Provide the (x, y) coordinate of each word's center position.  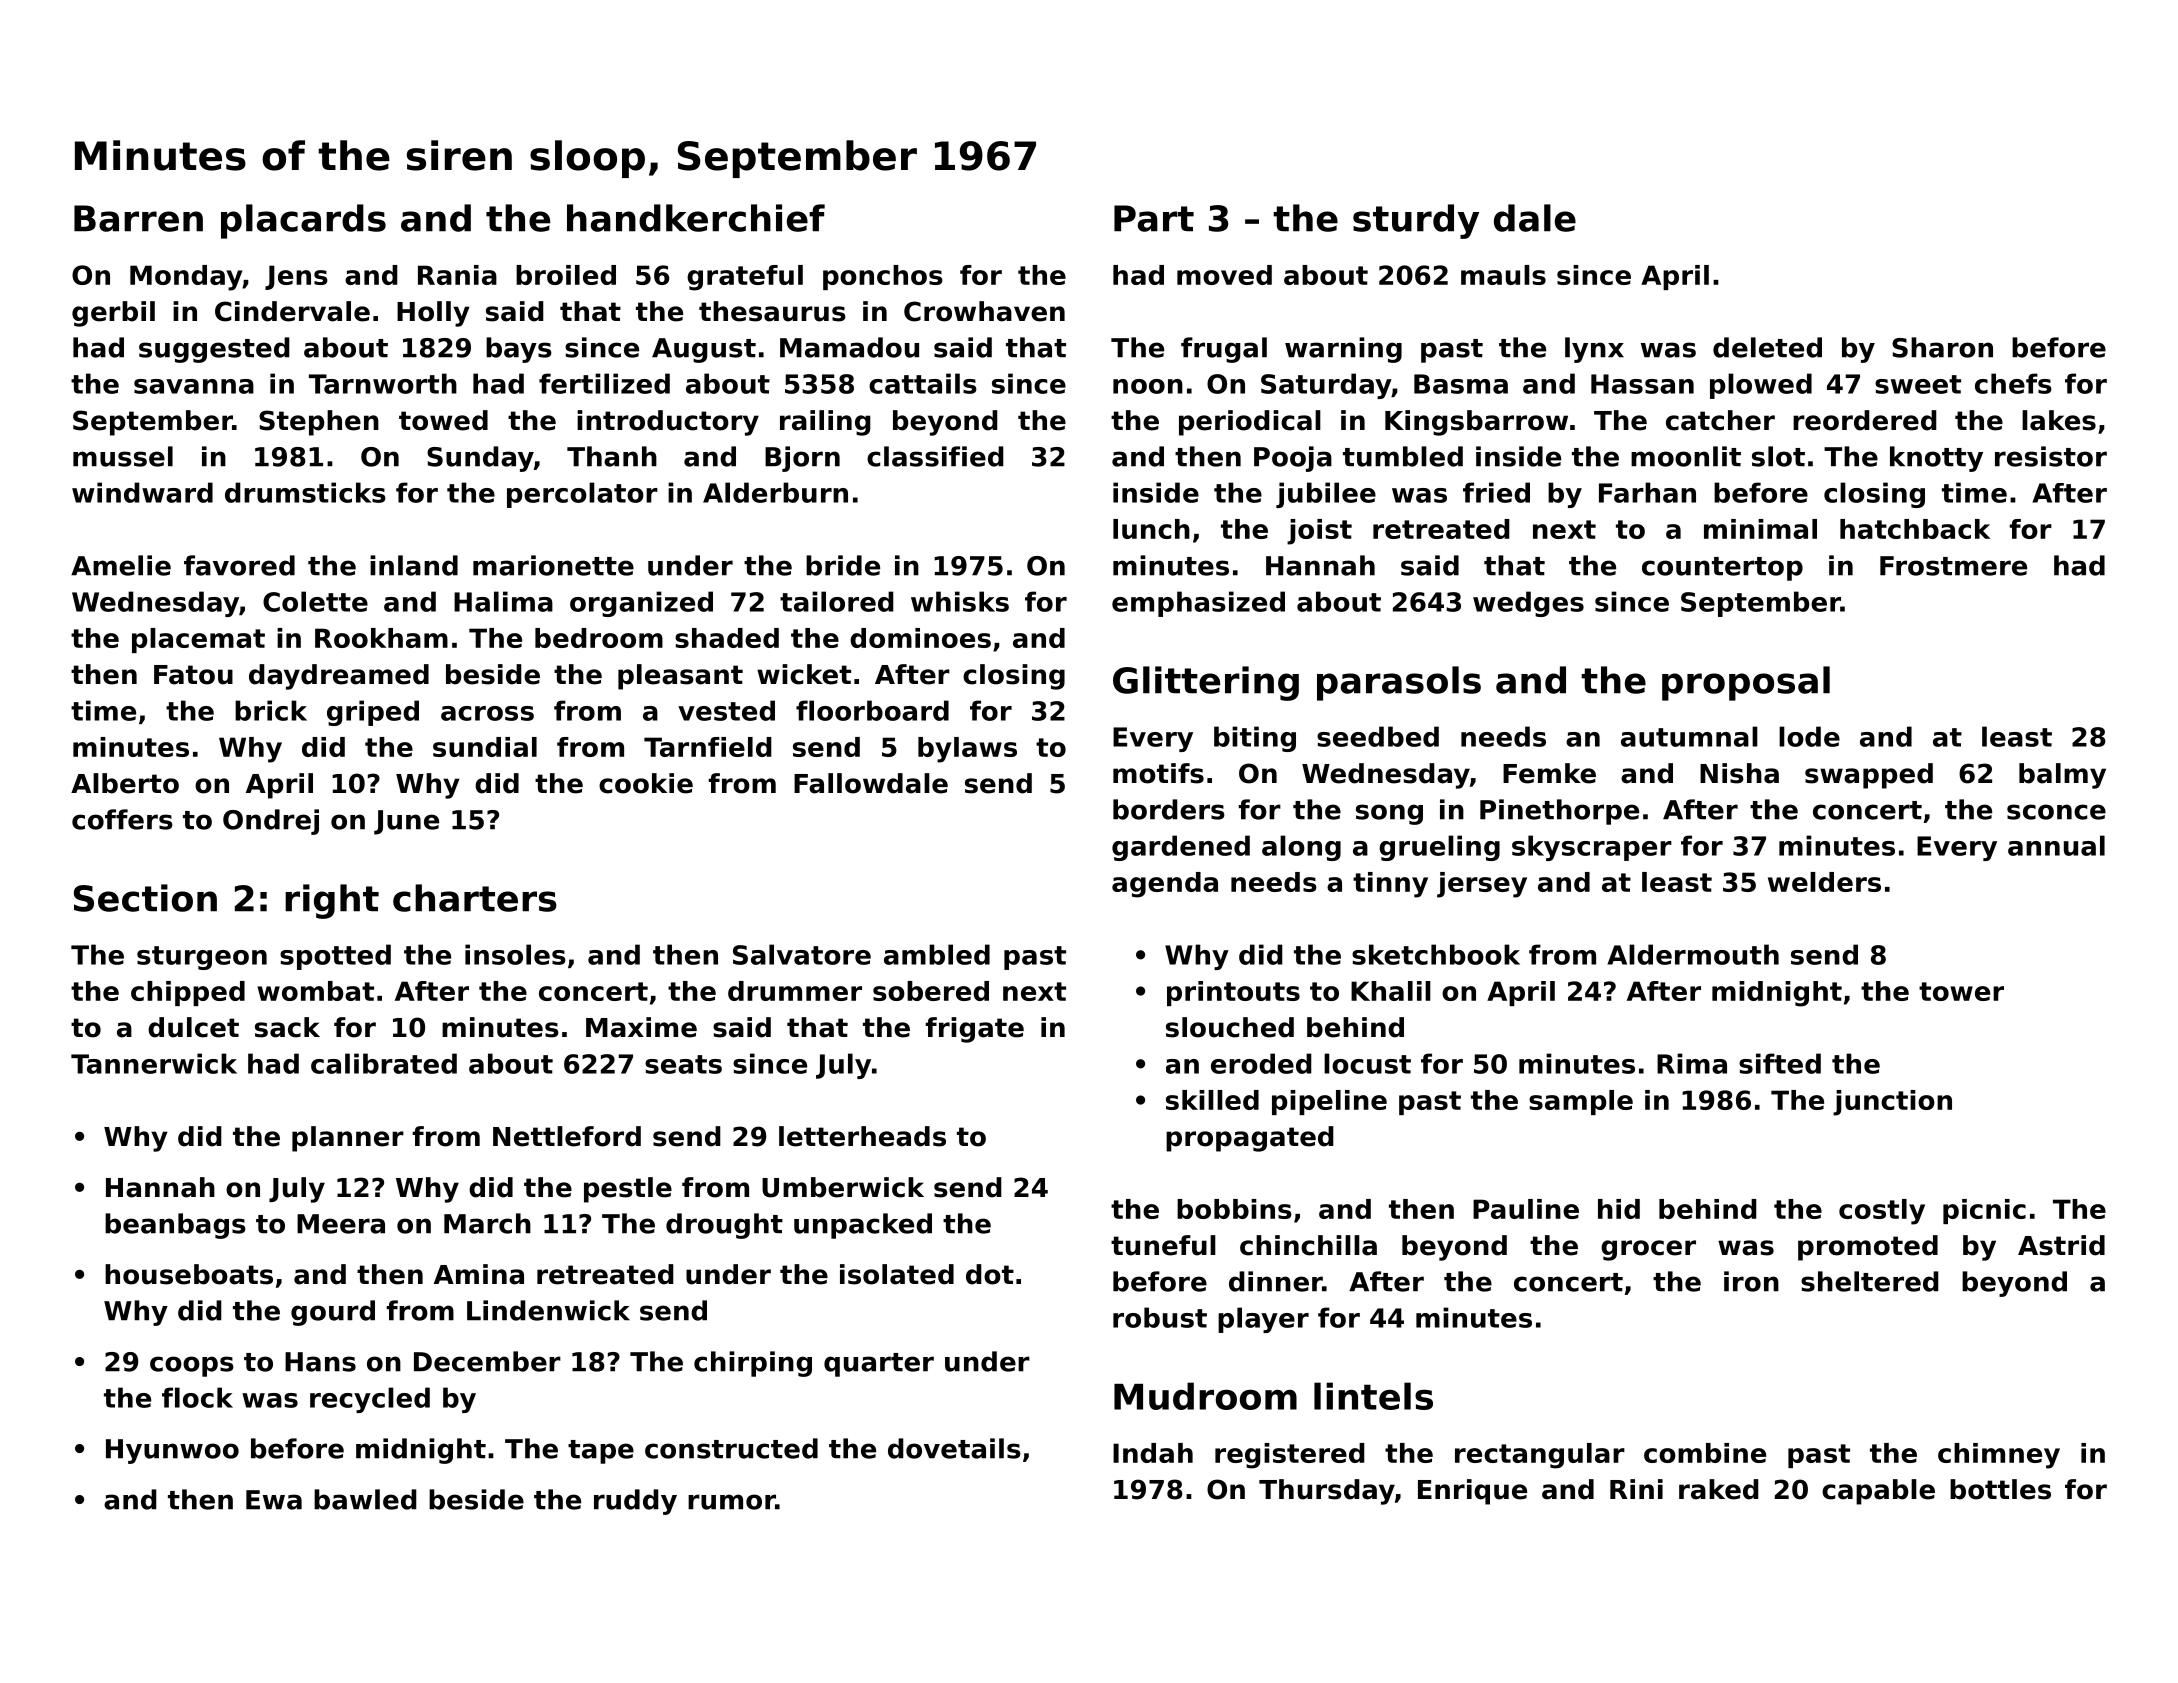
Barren (138, 218)
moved (1224, 275)
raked (1719, 1489)
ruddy (635, 1502)
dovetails (954, 1448)
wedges (1528, 604)
